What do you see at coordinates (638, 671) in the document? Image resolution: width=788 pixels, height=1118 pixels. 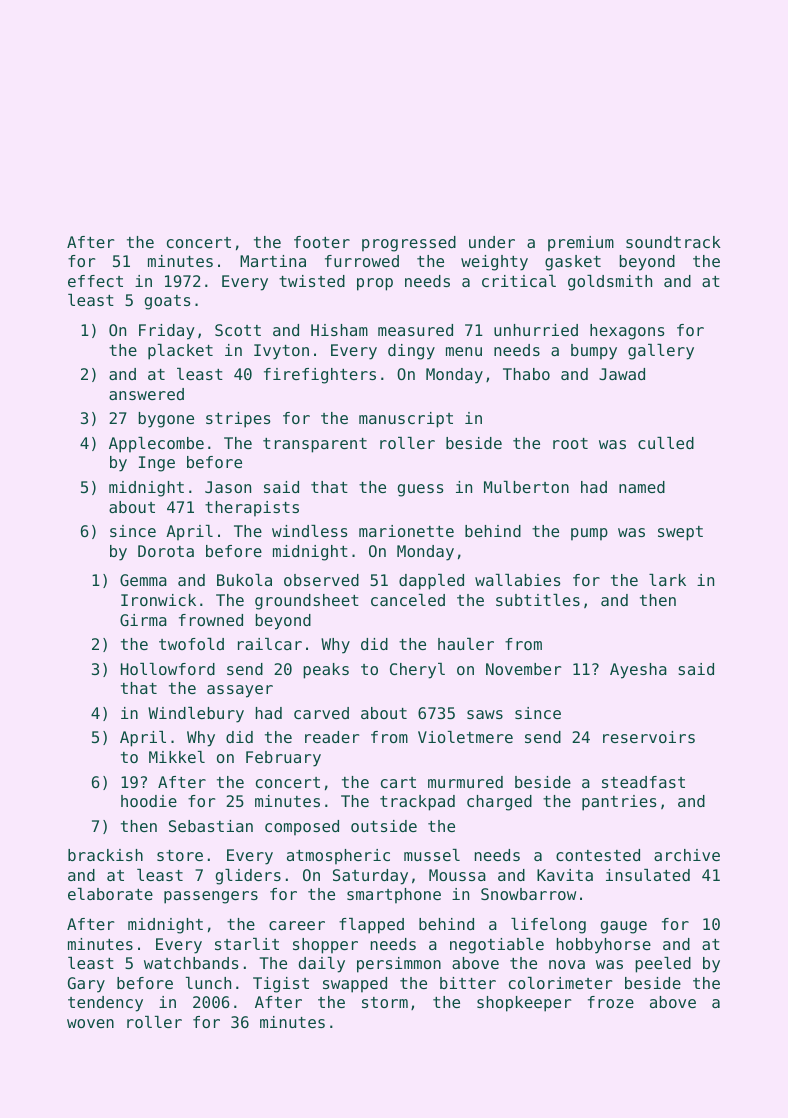 I see `Ayesha` at bounding box center [638, 671].
